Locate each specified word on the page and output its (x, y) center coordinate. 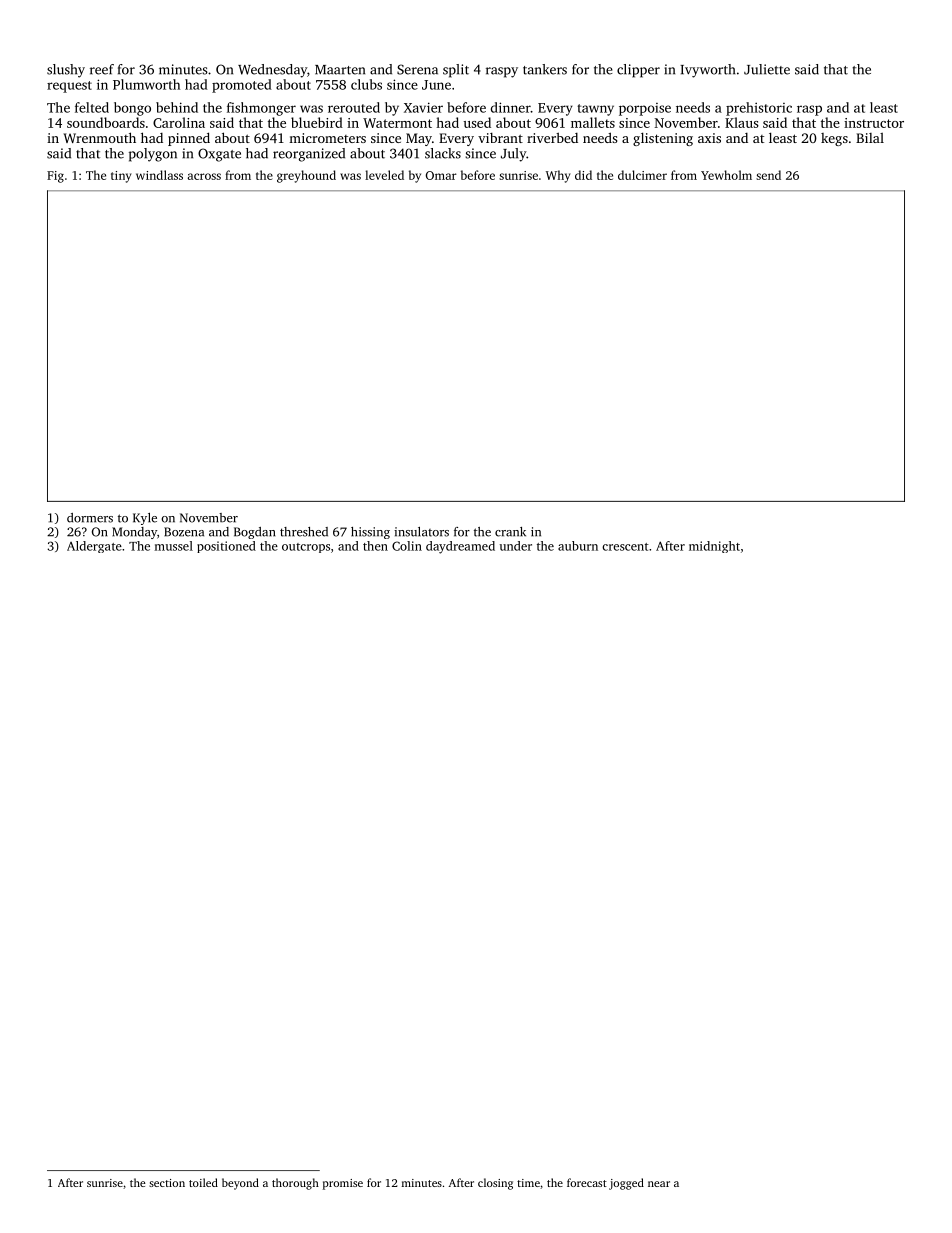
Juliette (767, 69)
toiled (203, 1182)
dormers (90, 518)
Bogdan (254, 533)
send (768, 175)
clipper (638, 71)
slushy (66, 71)
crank (510, 532)
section (167, 1183)
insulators (421, 532)
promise (343, 1184)
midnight (714, 547)
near (659, 1184)
